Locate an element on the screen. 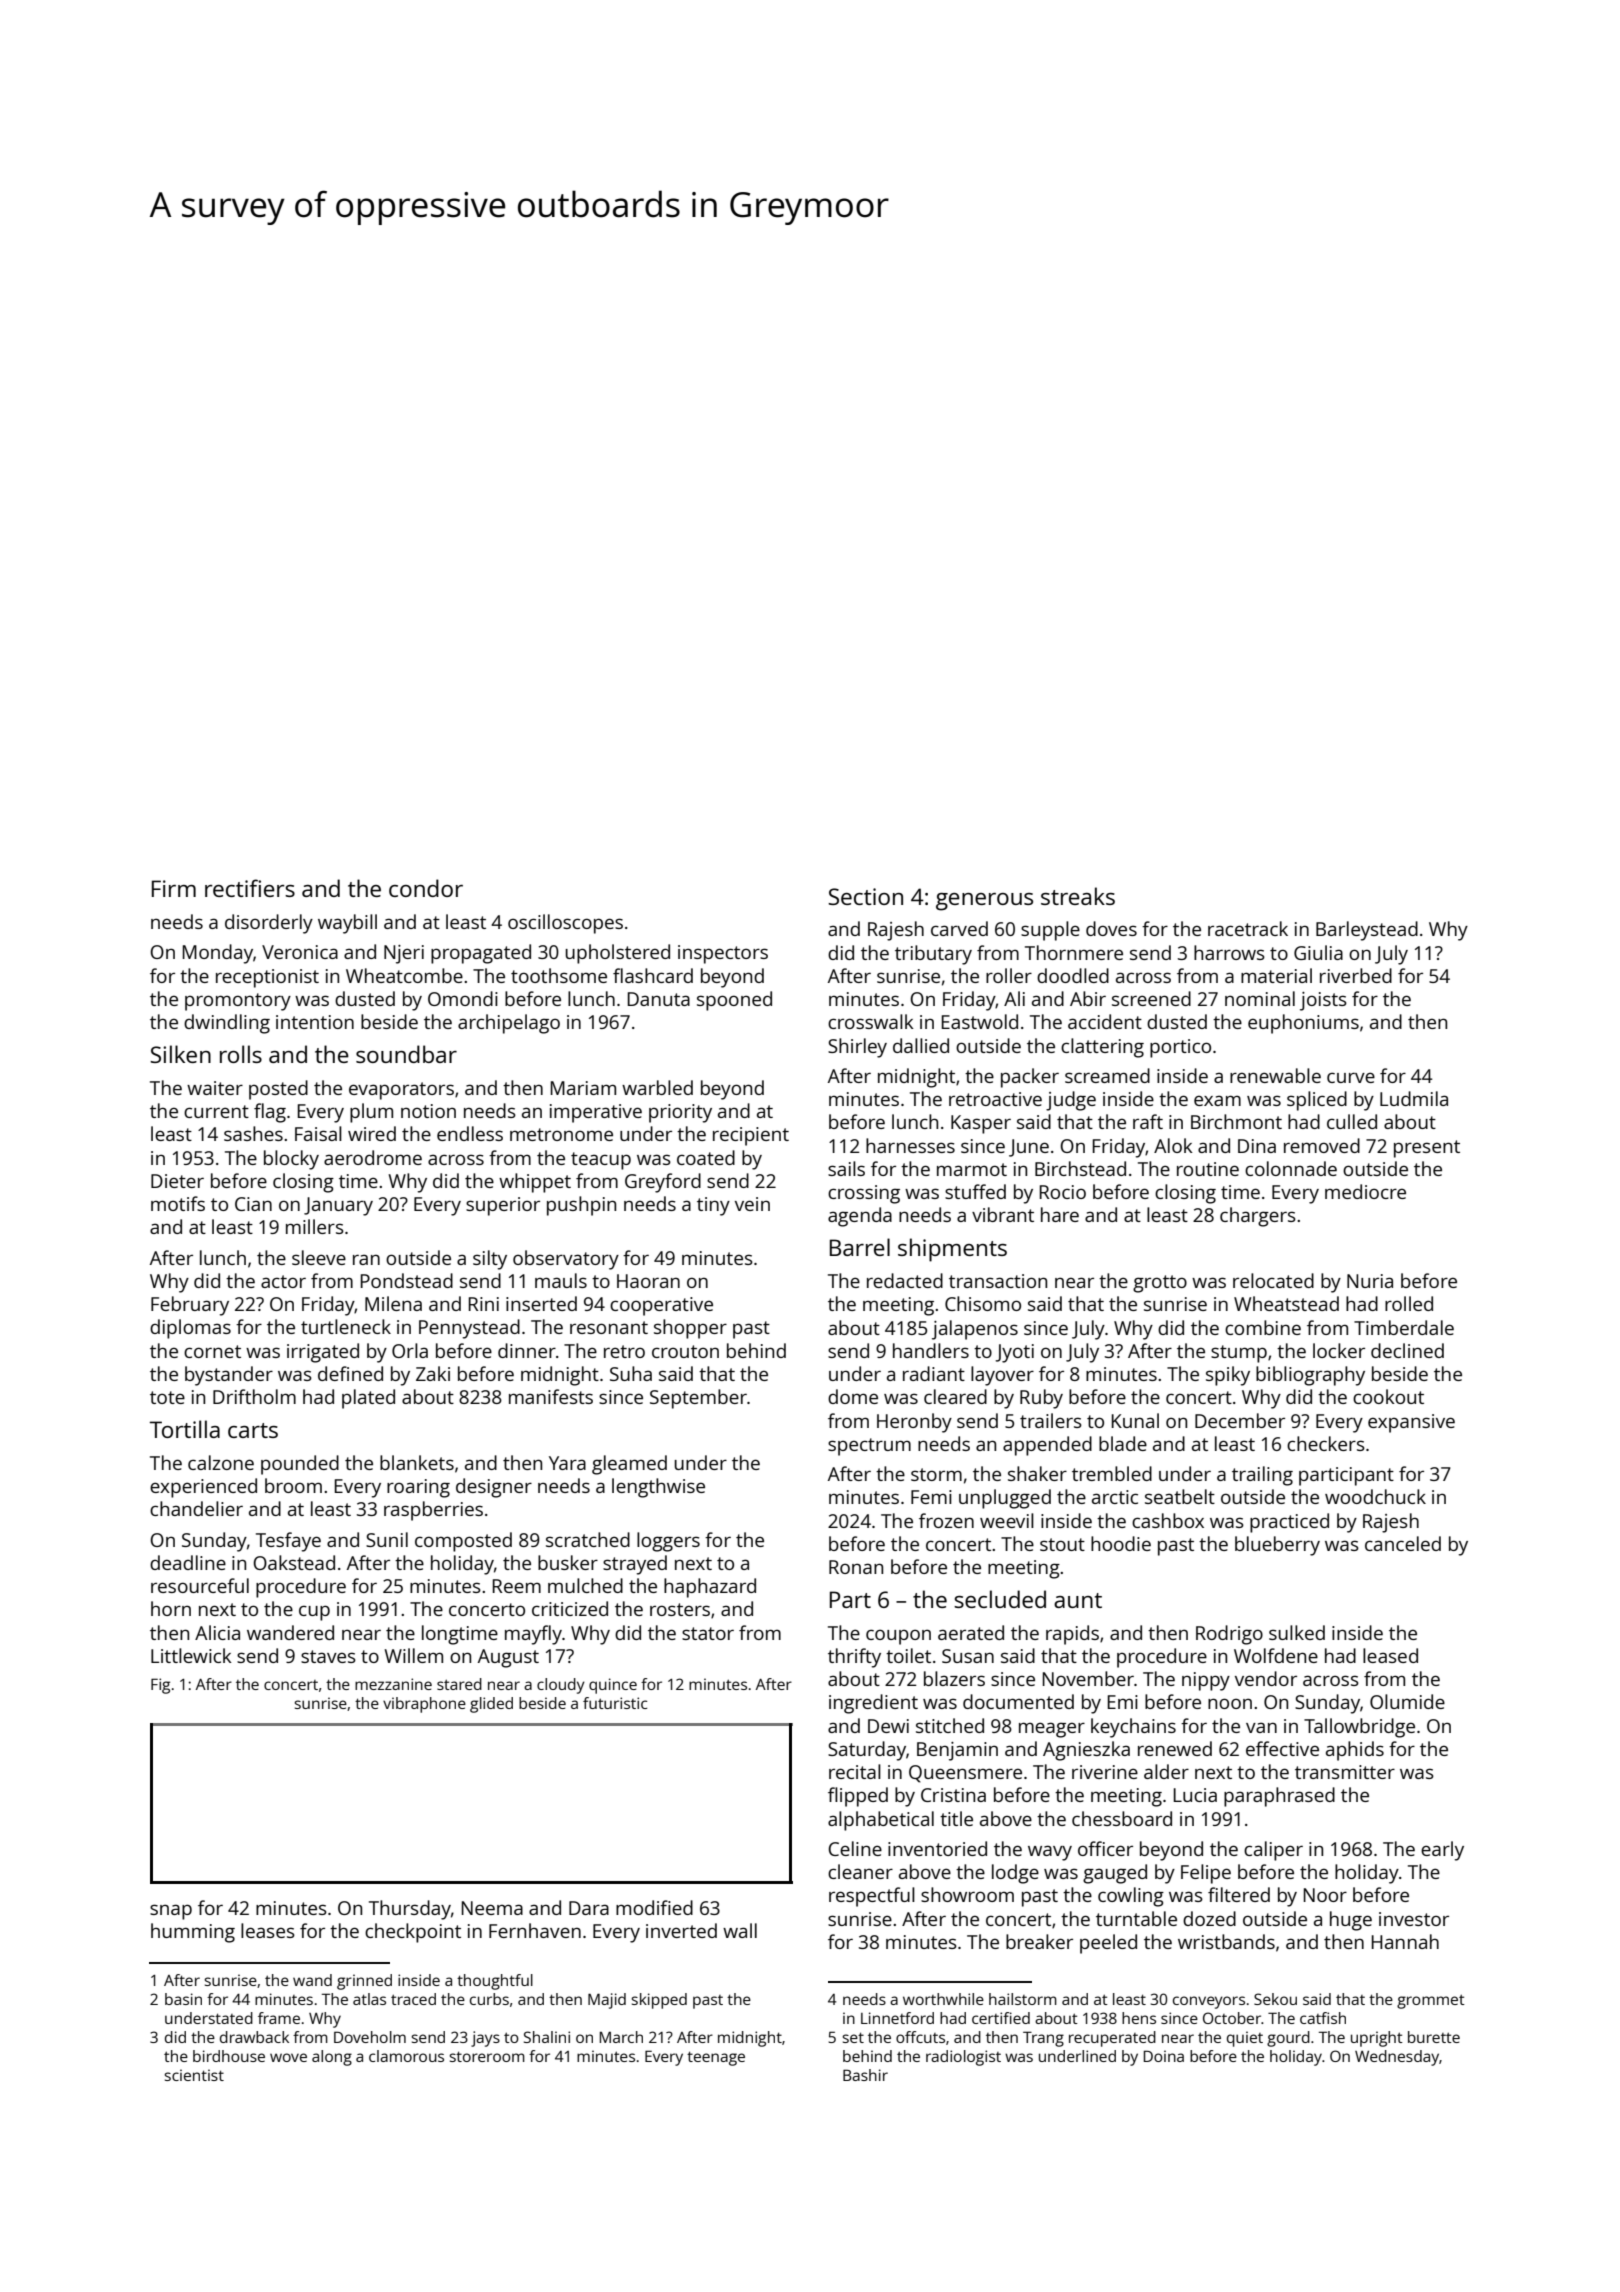 This screenshot has height=2292, width=1620. warbled is located at coordinates (657, 1087).
